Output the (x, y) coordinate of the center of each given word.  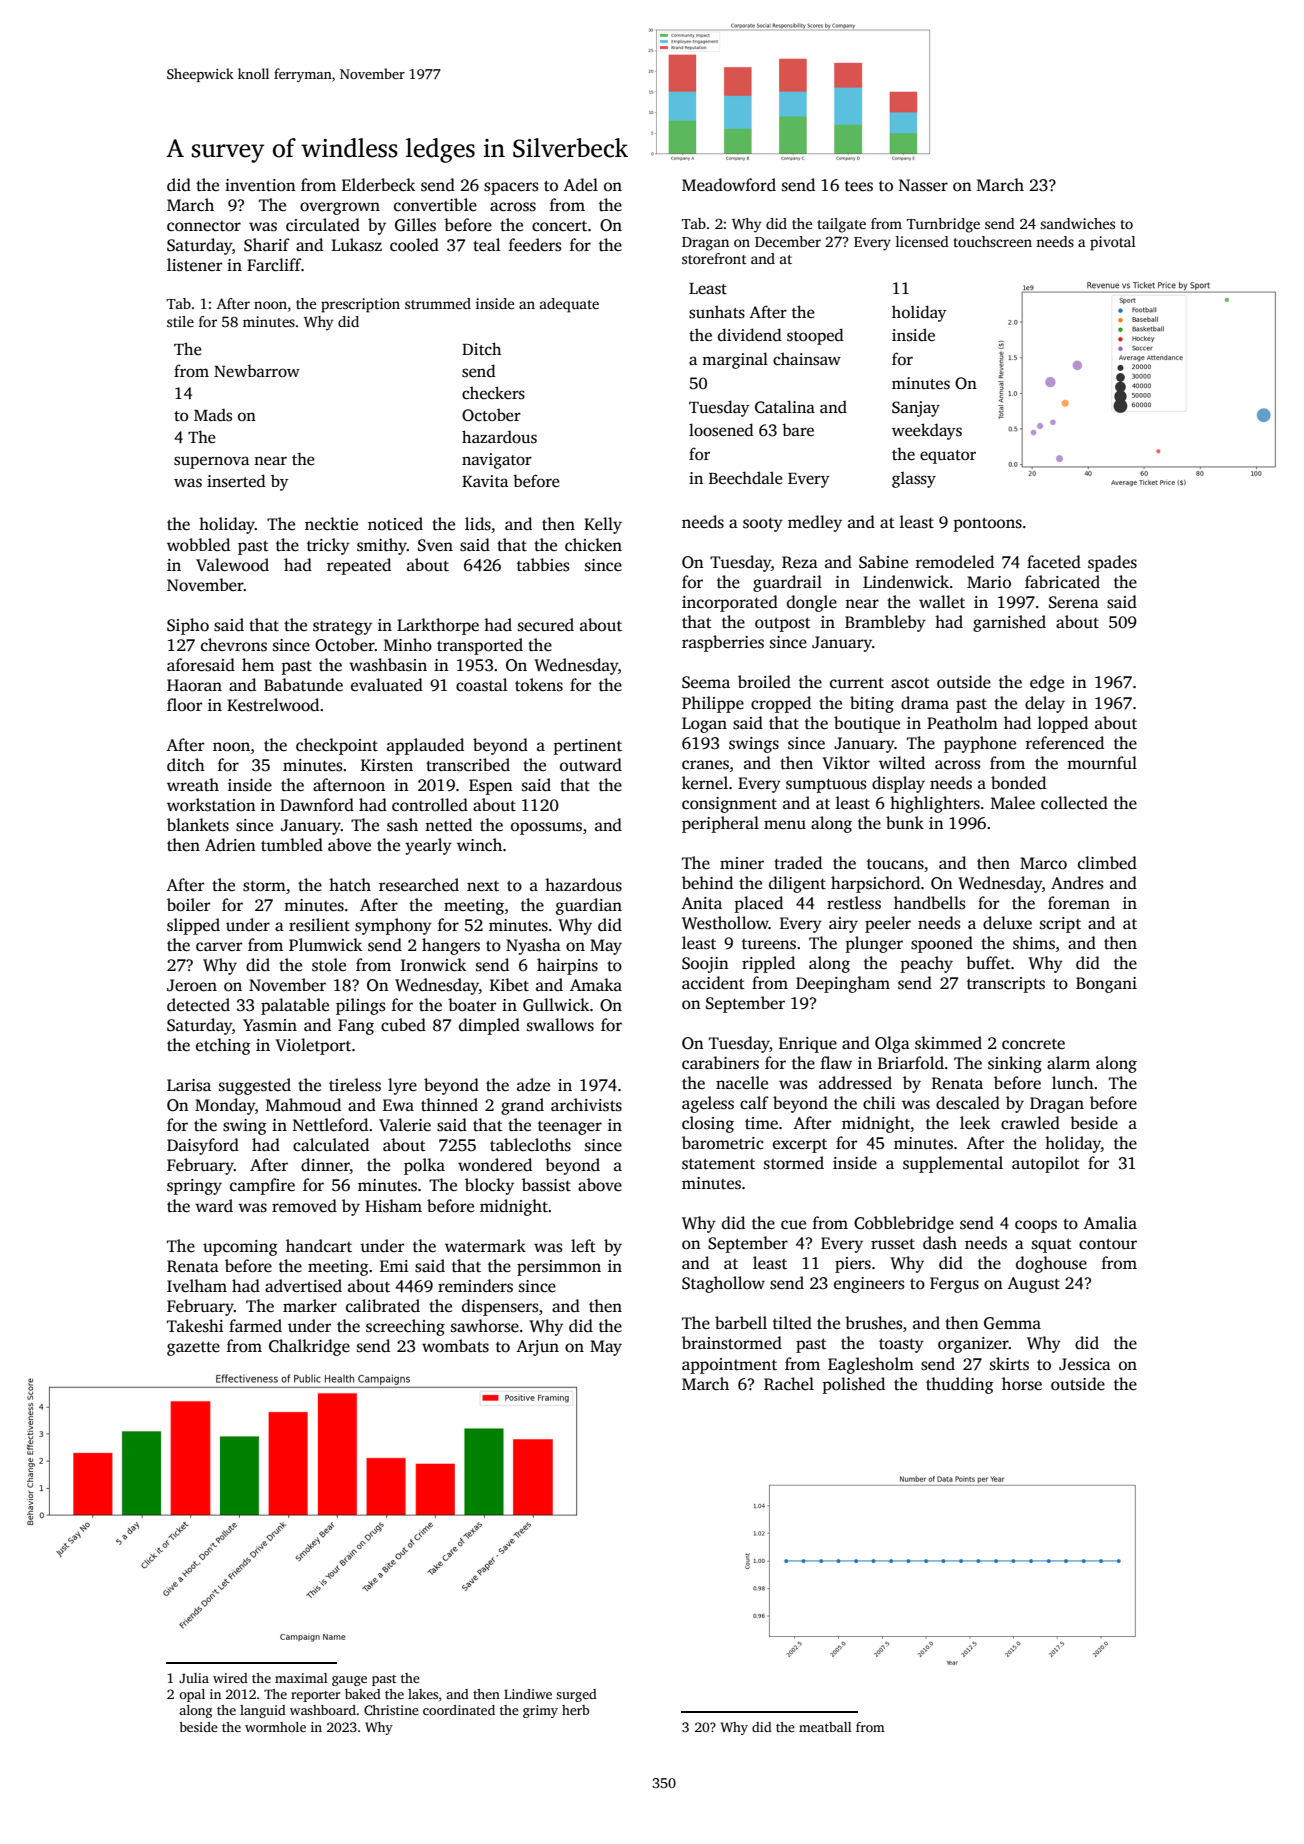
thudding (960, 1385)
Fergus (954, 1285)
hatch (350, 885)
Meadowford (729, 185)
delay (1045, 704)
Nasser (923, 185)
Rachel (789, 1384)
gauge (349, 1681)
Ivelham (197, 1286)
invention (260, 185)
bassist (546, 1185)
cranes (705, 765)
